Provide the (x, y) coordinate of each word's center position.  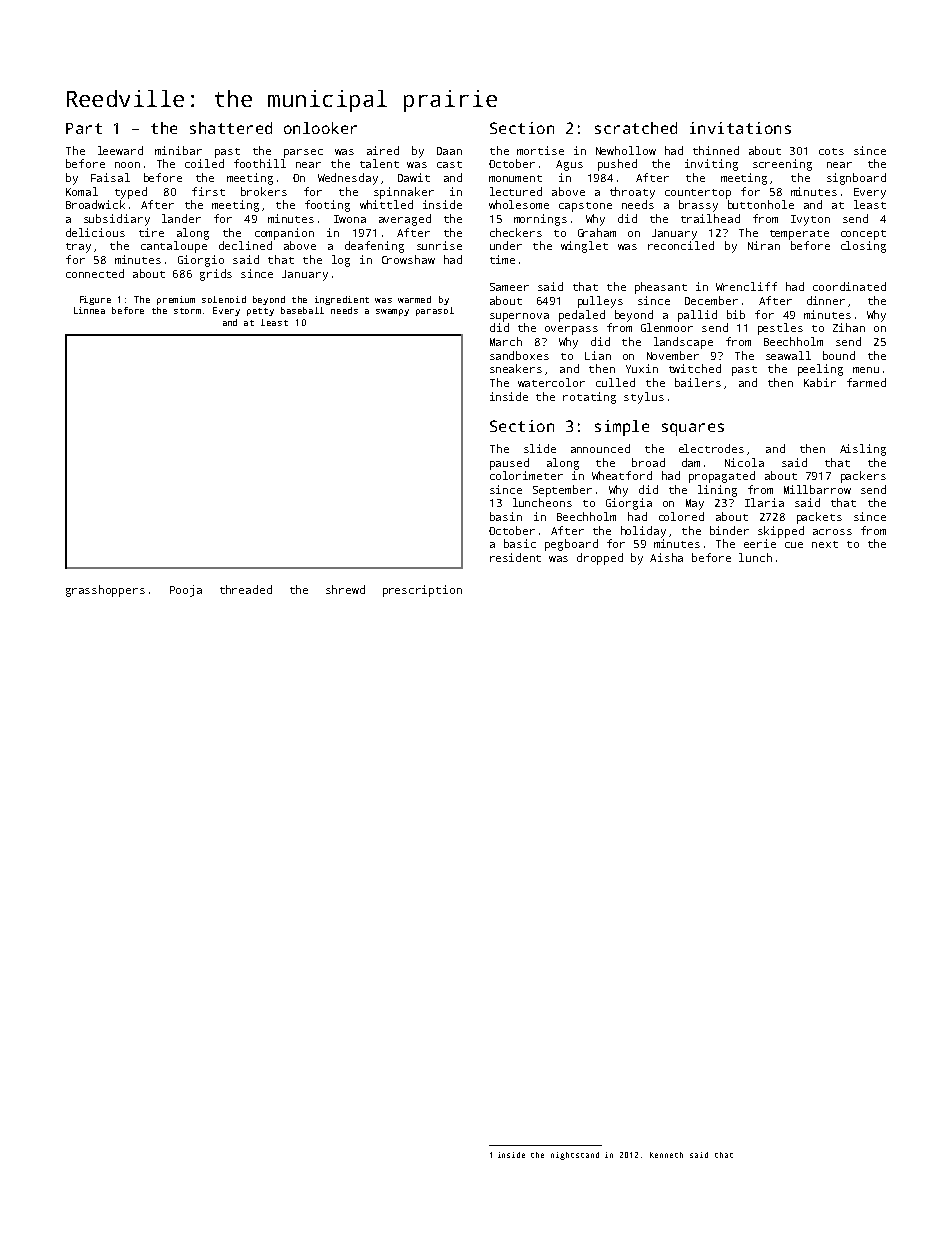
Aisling (863, 450)
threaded (246, 589)
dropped (600, 559)
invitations (740, 128)
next (825, 544)
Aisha (666, 557)
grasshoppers (105, 591)
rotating (589, 398)
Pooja (186, 591)
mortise (540, 150)
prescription (422, 591)
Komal (82, 191)
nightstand (575, 1156)
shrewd (345, 589)
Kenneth (666, 1155)
